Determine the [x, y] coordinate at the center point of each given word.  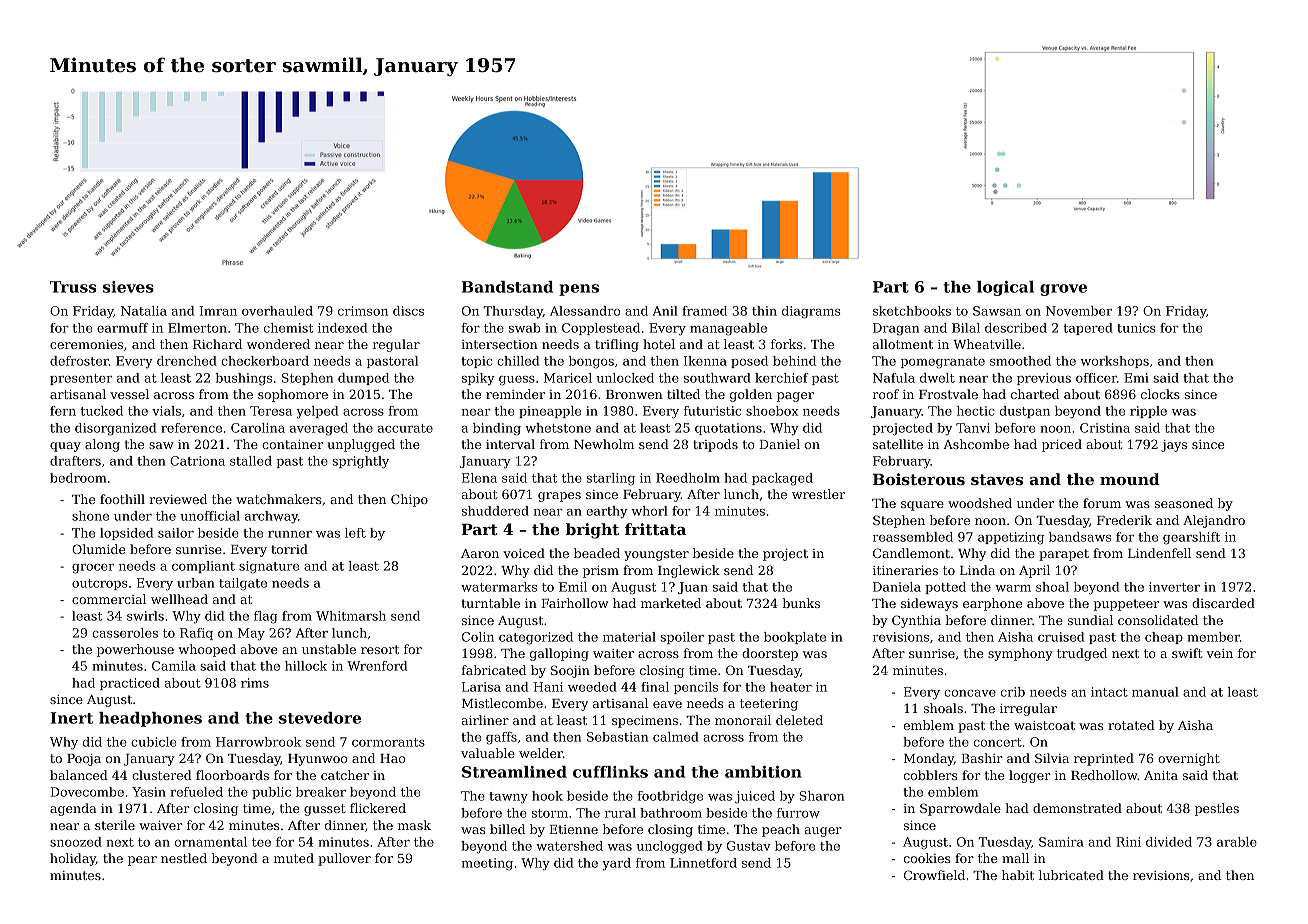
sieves [128, 287]
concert [998, 742]
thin [764, 311]
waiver [161, 825]
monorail [743, 720]
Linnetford [703, 863]
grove [1063, 290]
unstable [329, 649]
